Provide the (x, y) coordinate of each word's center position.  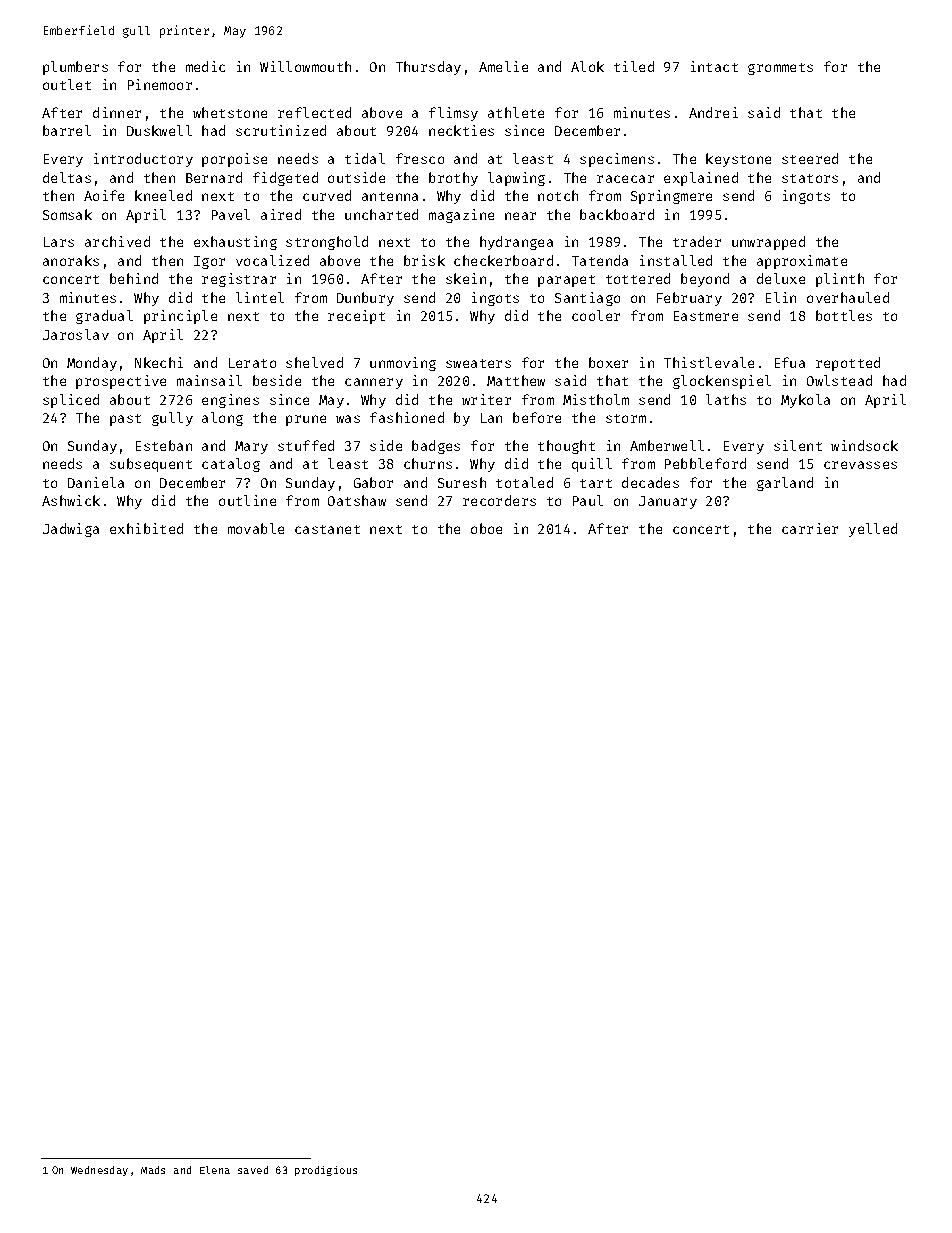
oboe (486, 528)
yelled (873, 530)
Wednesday (99, 1171)
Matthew (516, 380)
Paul (588, 500)
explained (701, 179)
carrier (810, 528)
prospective (121, 382)
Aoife (104, 195)
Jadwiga (71, 530)
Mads (153, 1170)
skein (466, 278)
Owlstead (839, 380)
